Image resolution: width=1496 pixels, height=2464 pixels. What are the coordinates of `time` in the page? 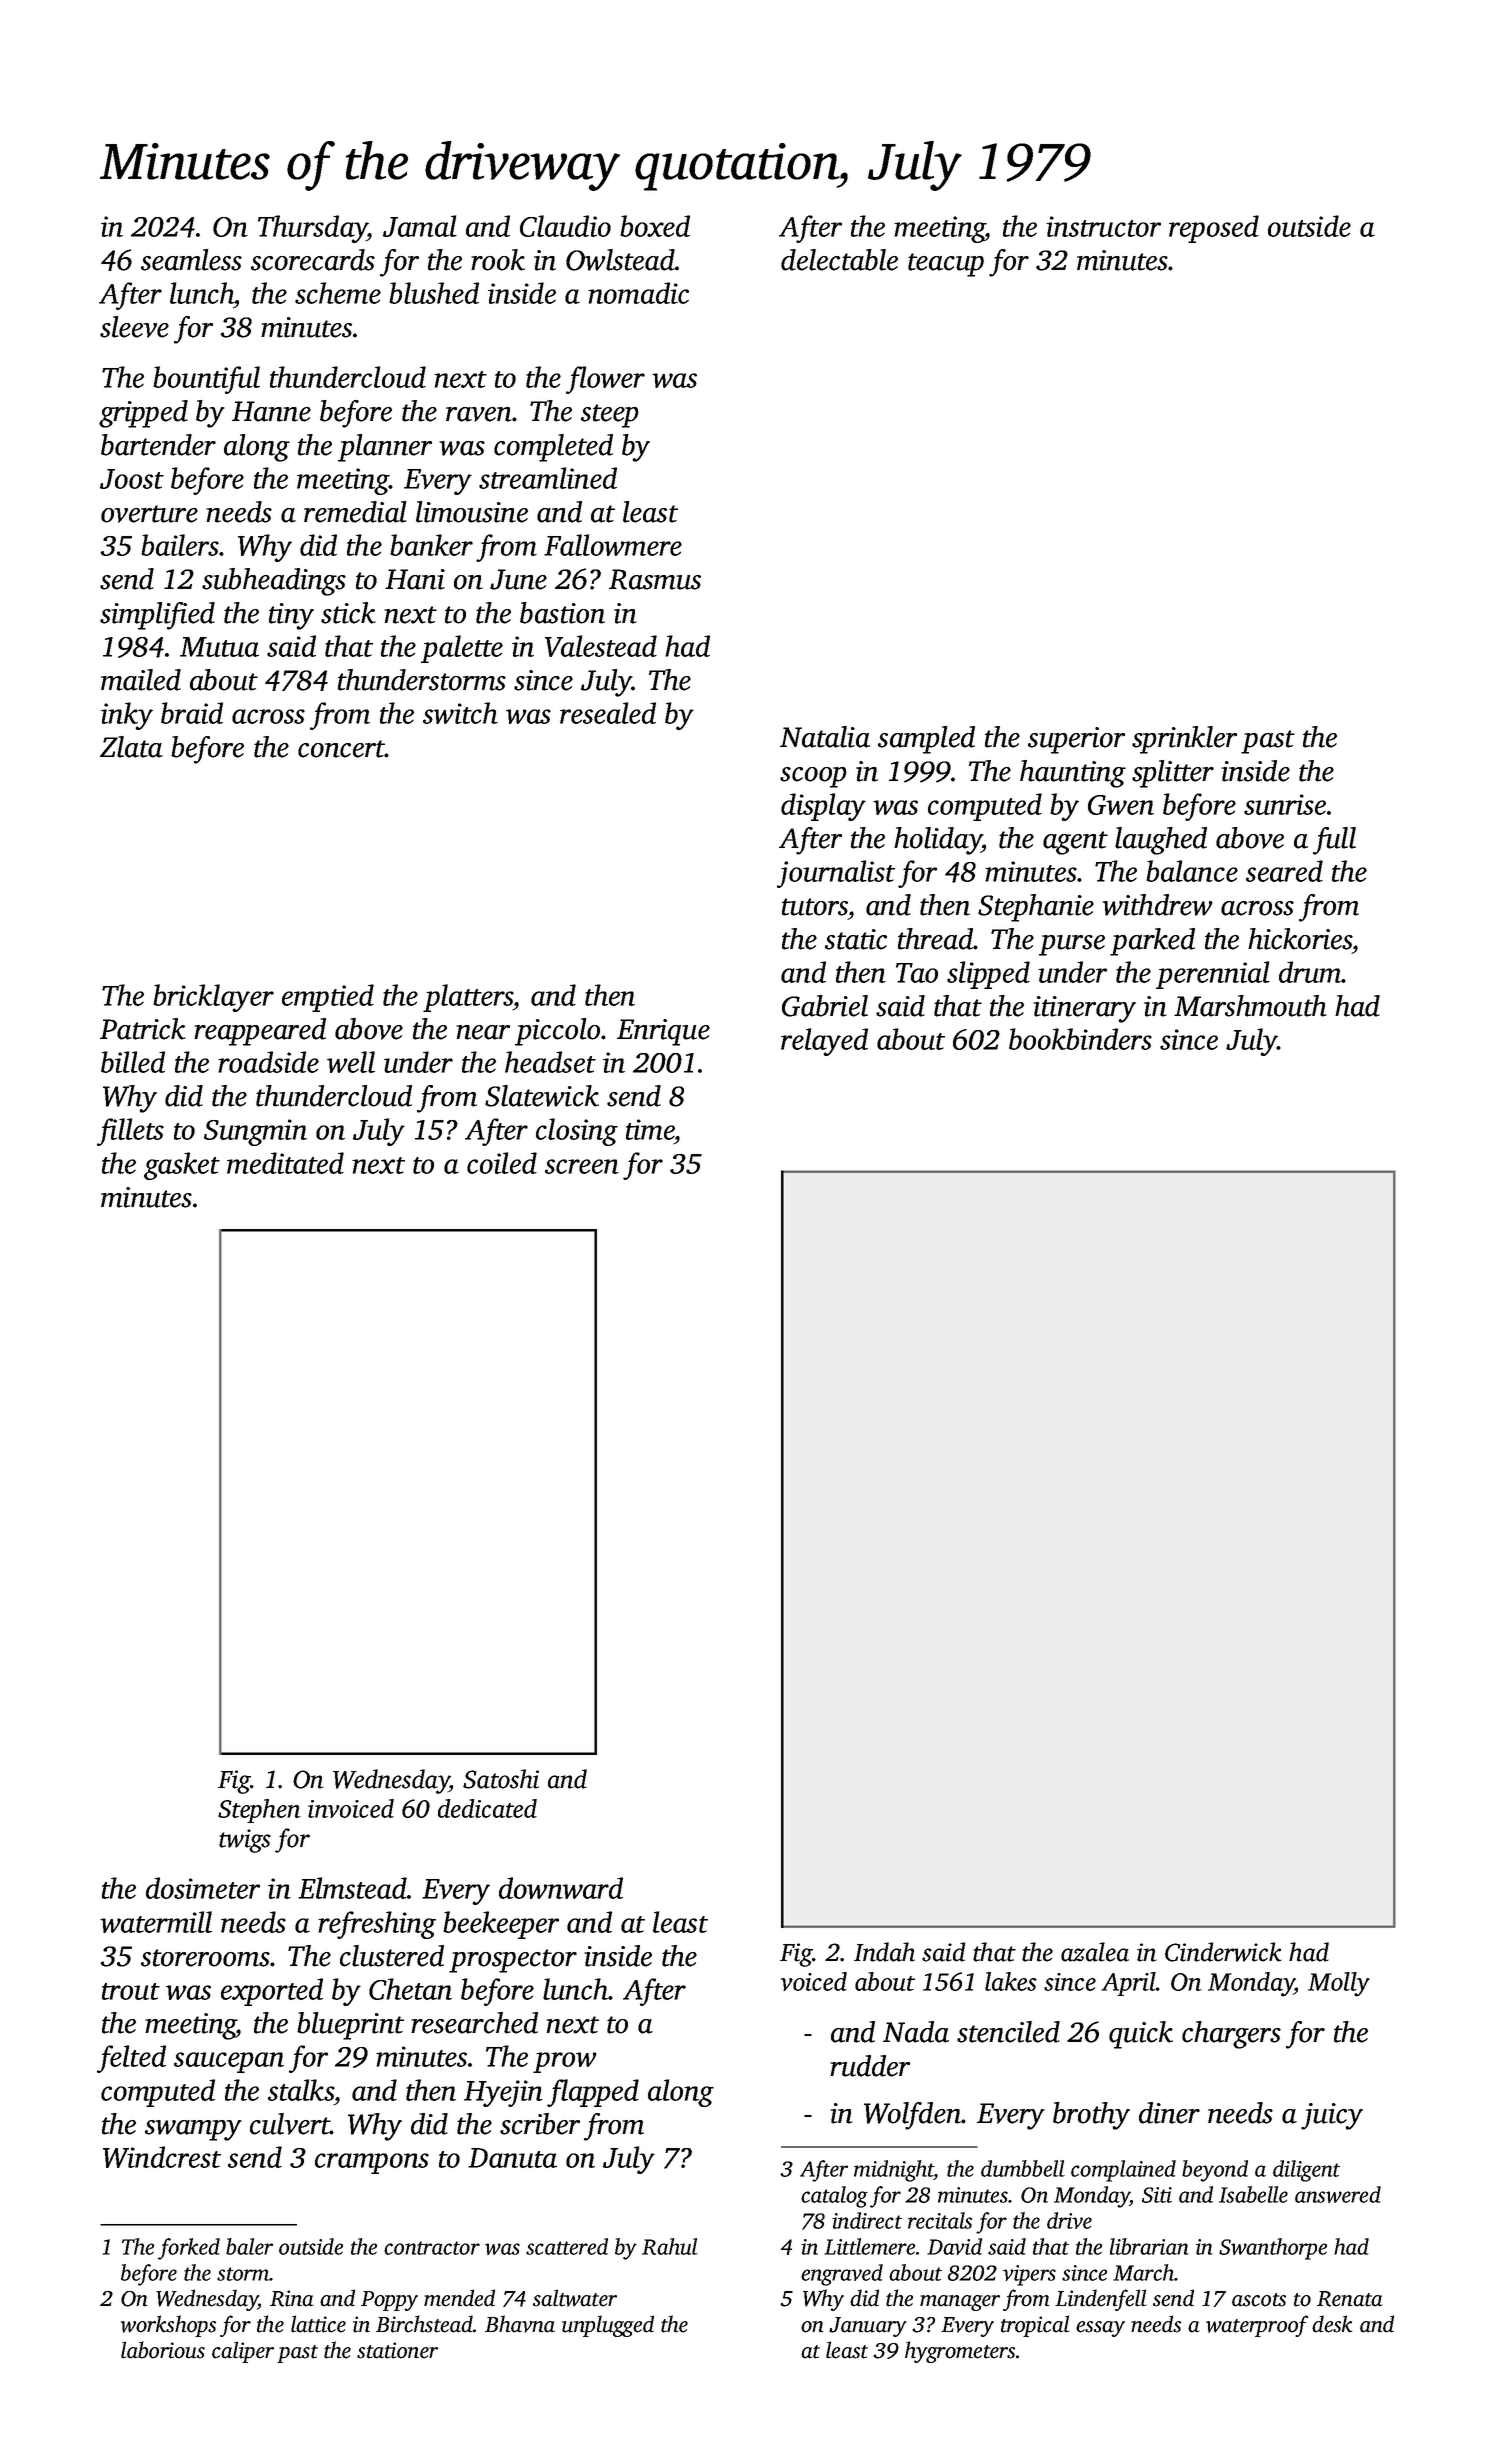 It's located at (650, 1129).
